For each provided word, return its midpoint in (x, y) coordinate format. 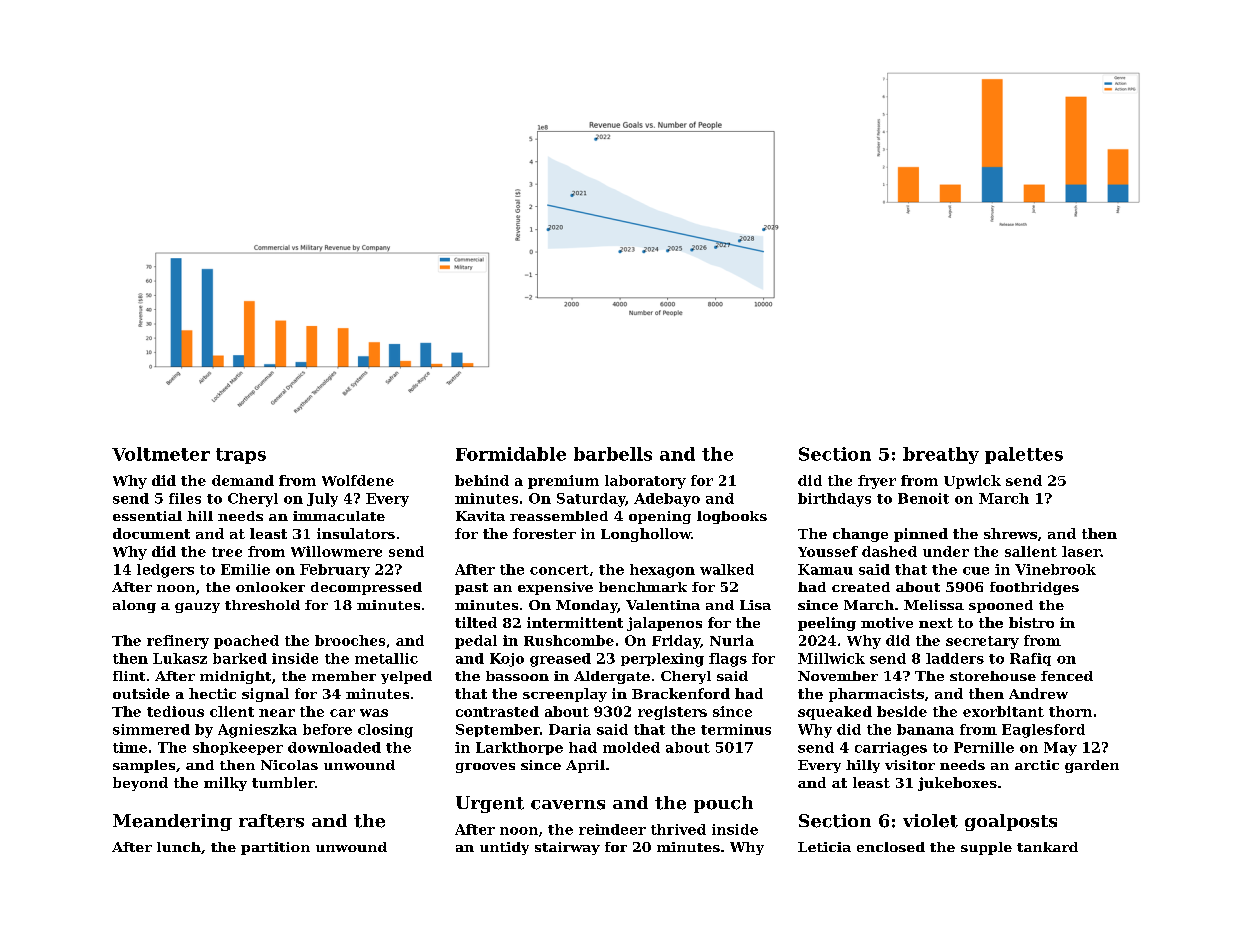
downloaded (334, 747)
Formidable (511, 454)
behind (482, 480)
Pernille (984, 747)
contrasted (497, 711)
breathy (941, 455)
